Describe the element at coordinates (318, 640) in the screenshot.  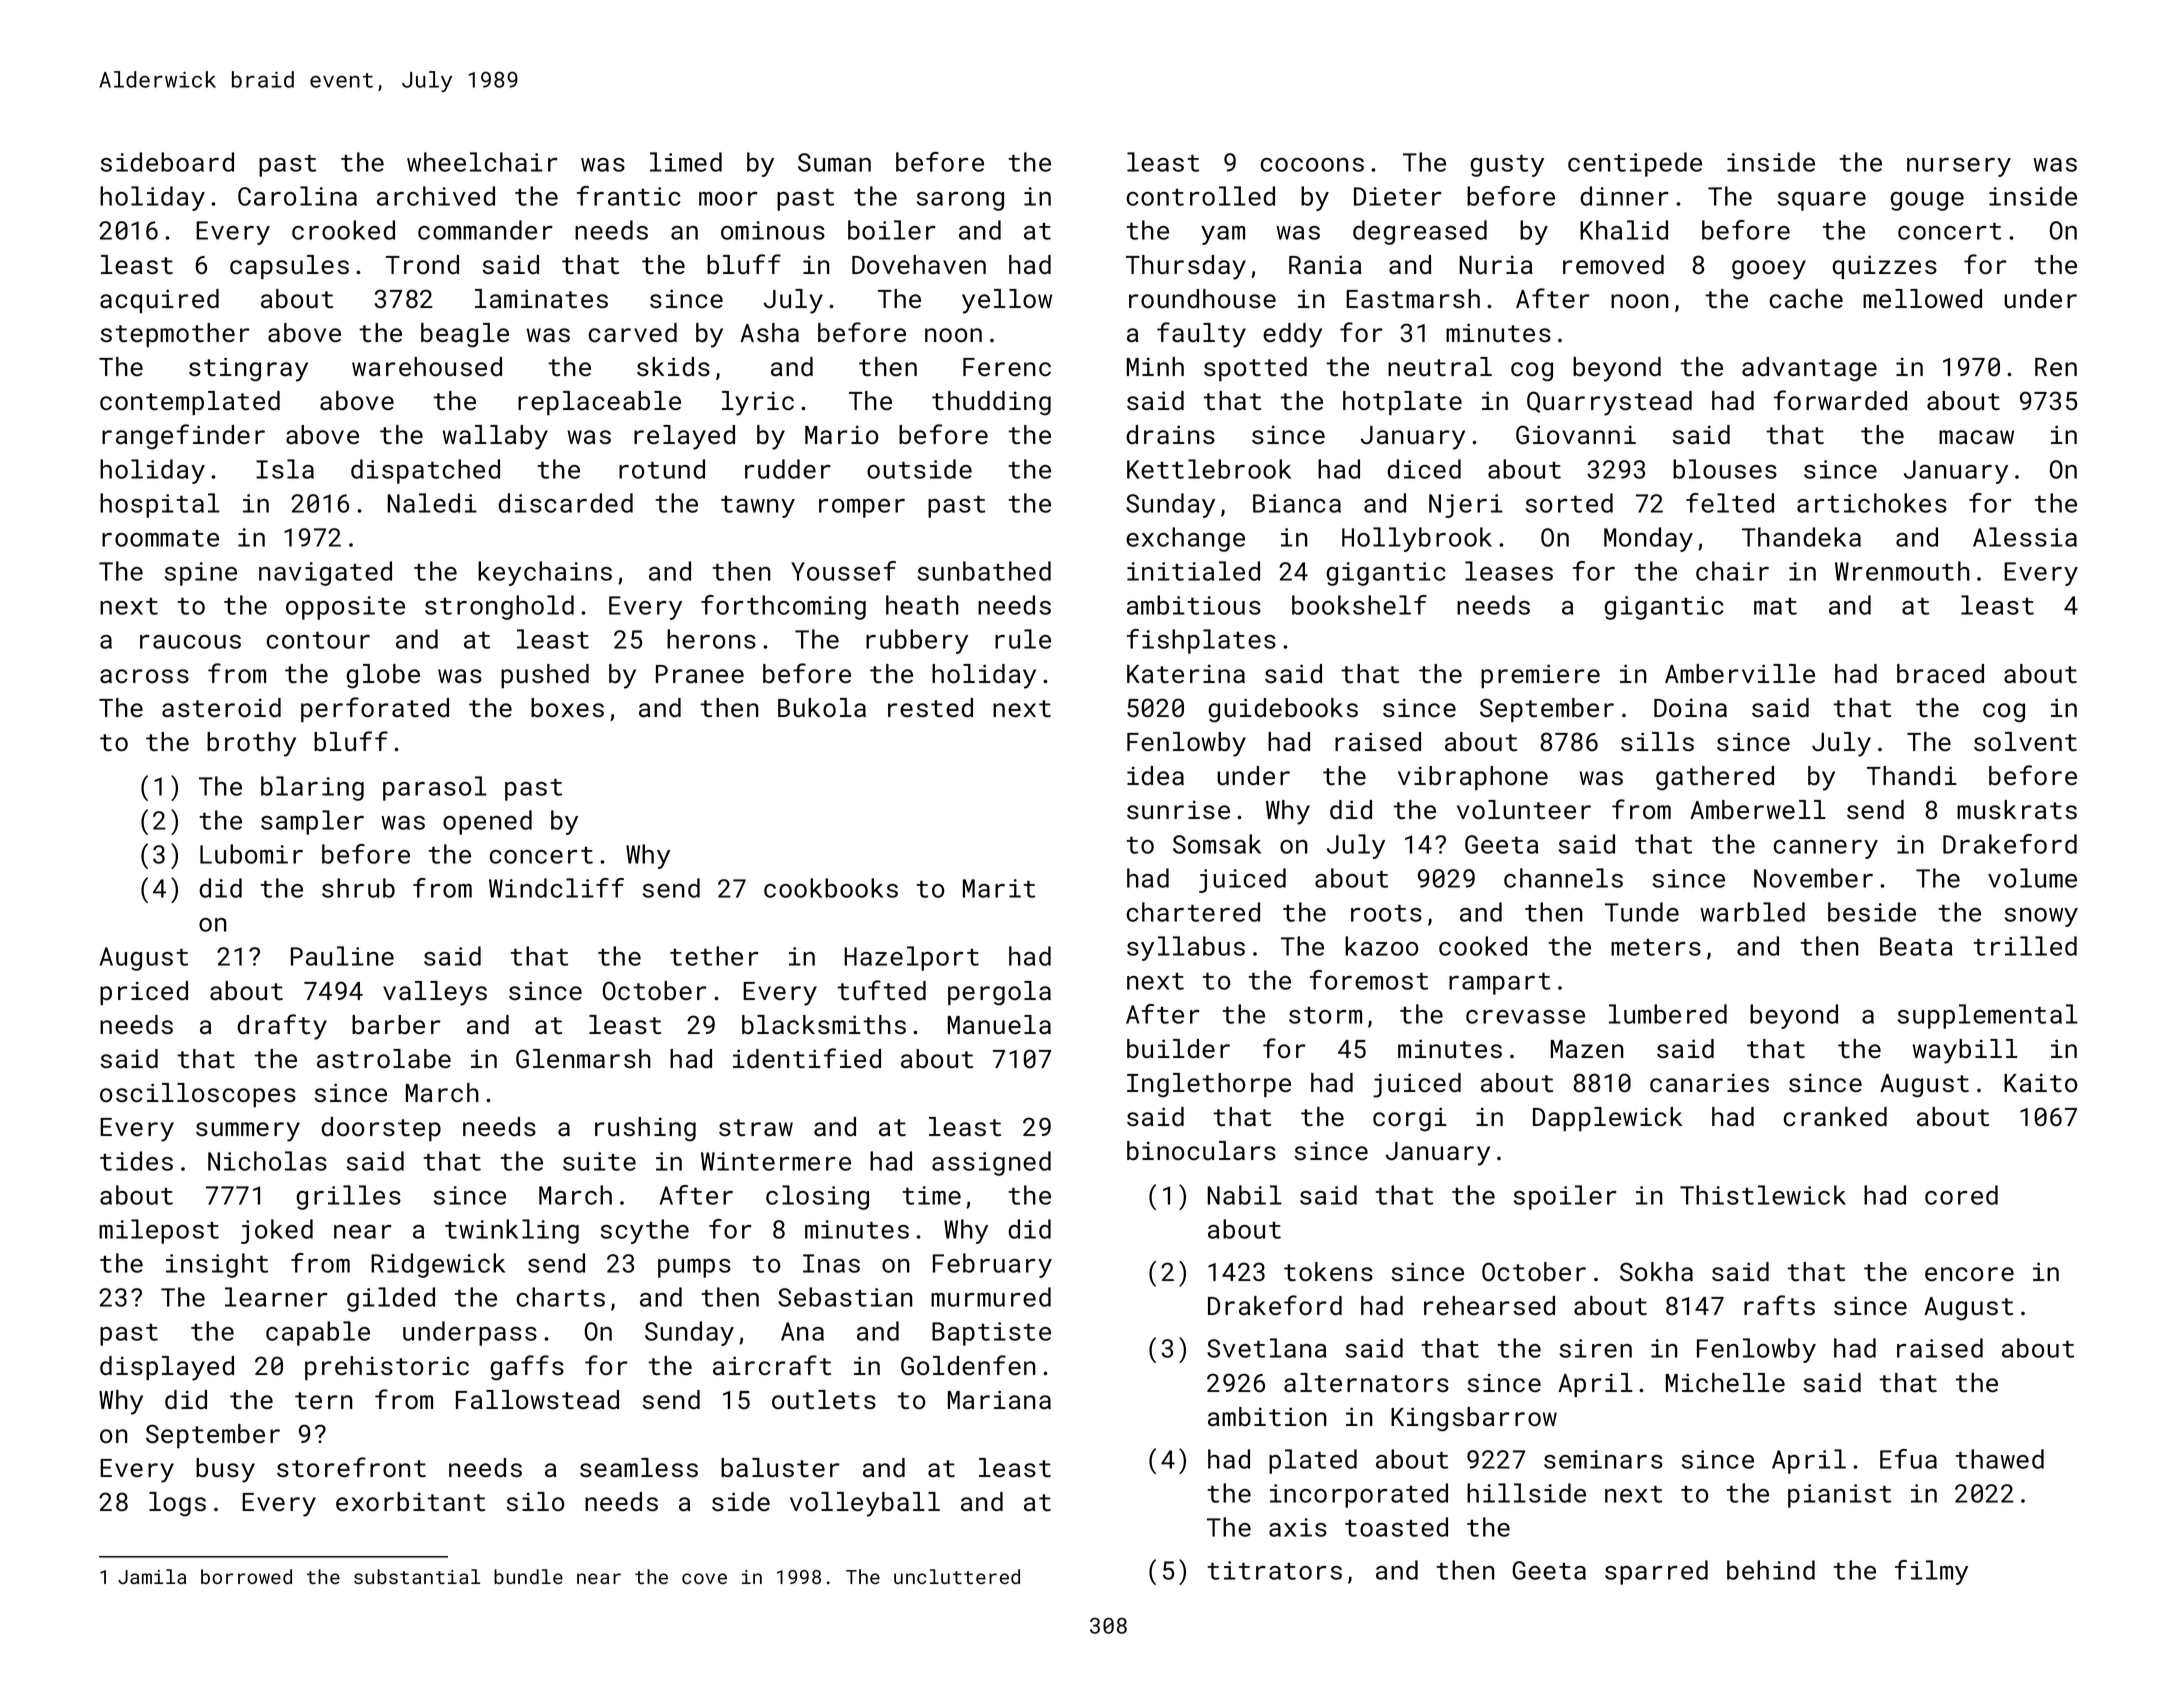
I see `contour` at that location.
